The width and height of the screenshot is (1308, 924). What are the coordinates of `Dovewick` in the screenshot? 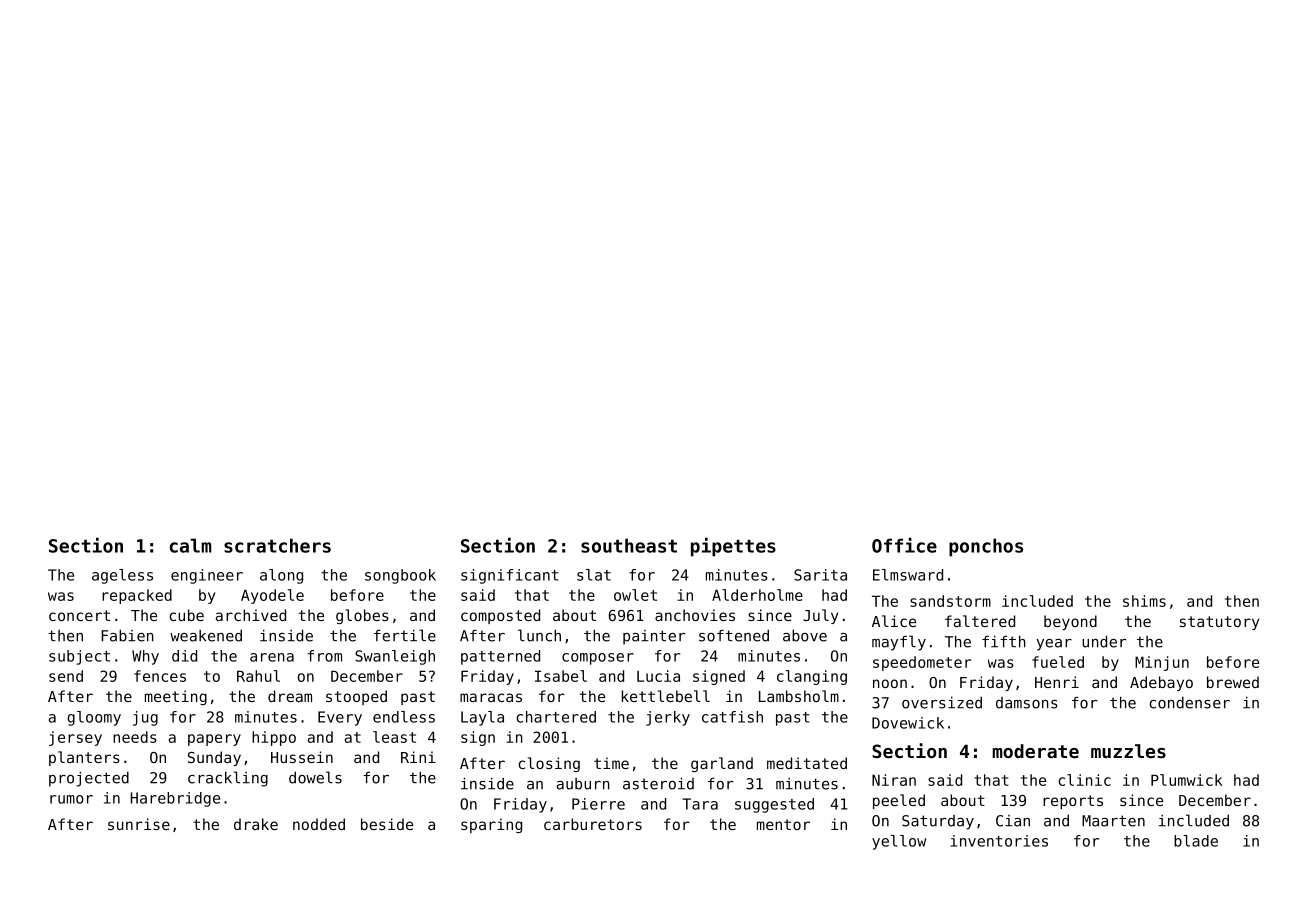 It's located at (908, 723).
